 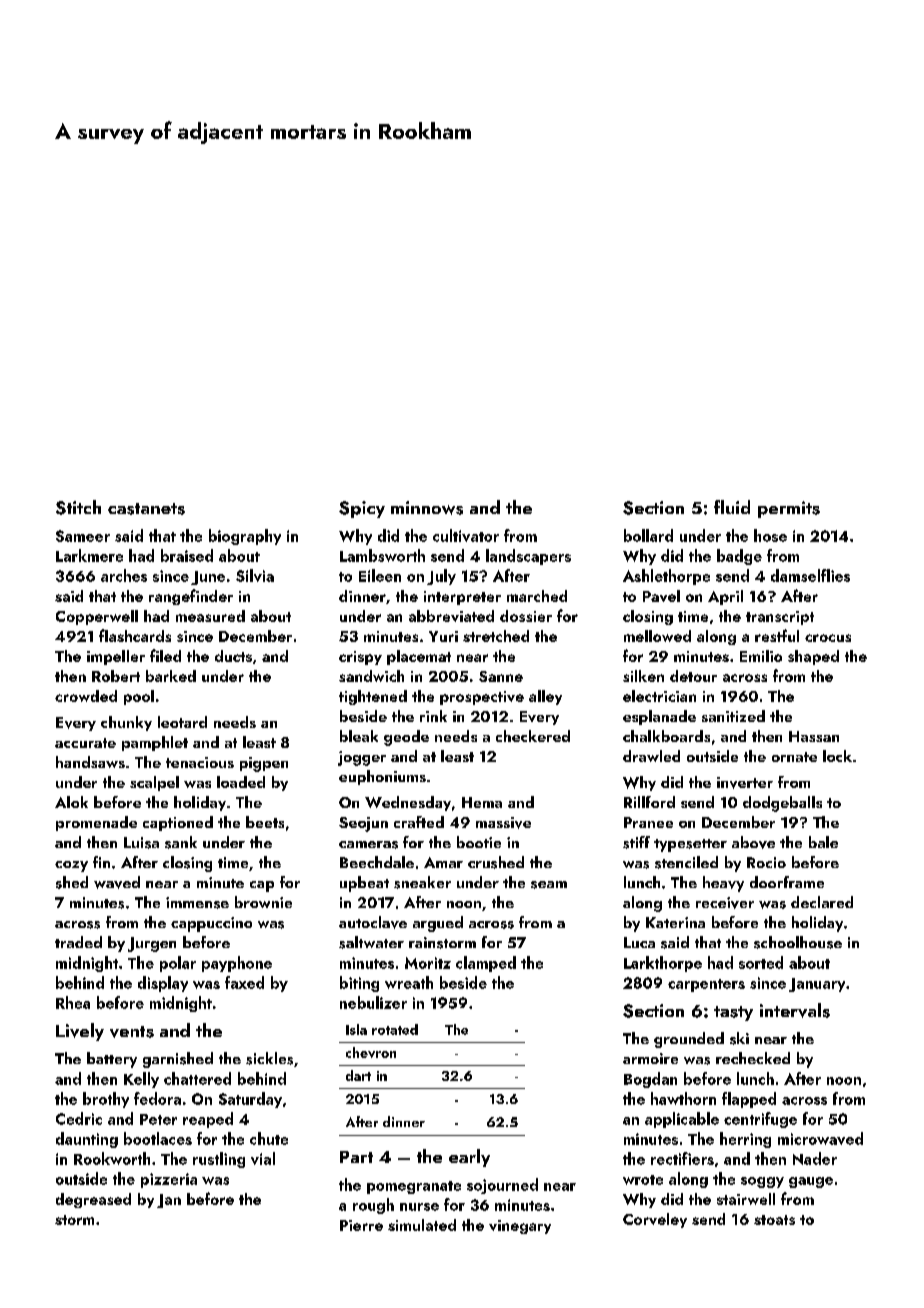 I want to click on leotard, so click(x=182, y=722).
